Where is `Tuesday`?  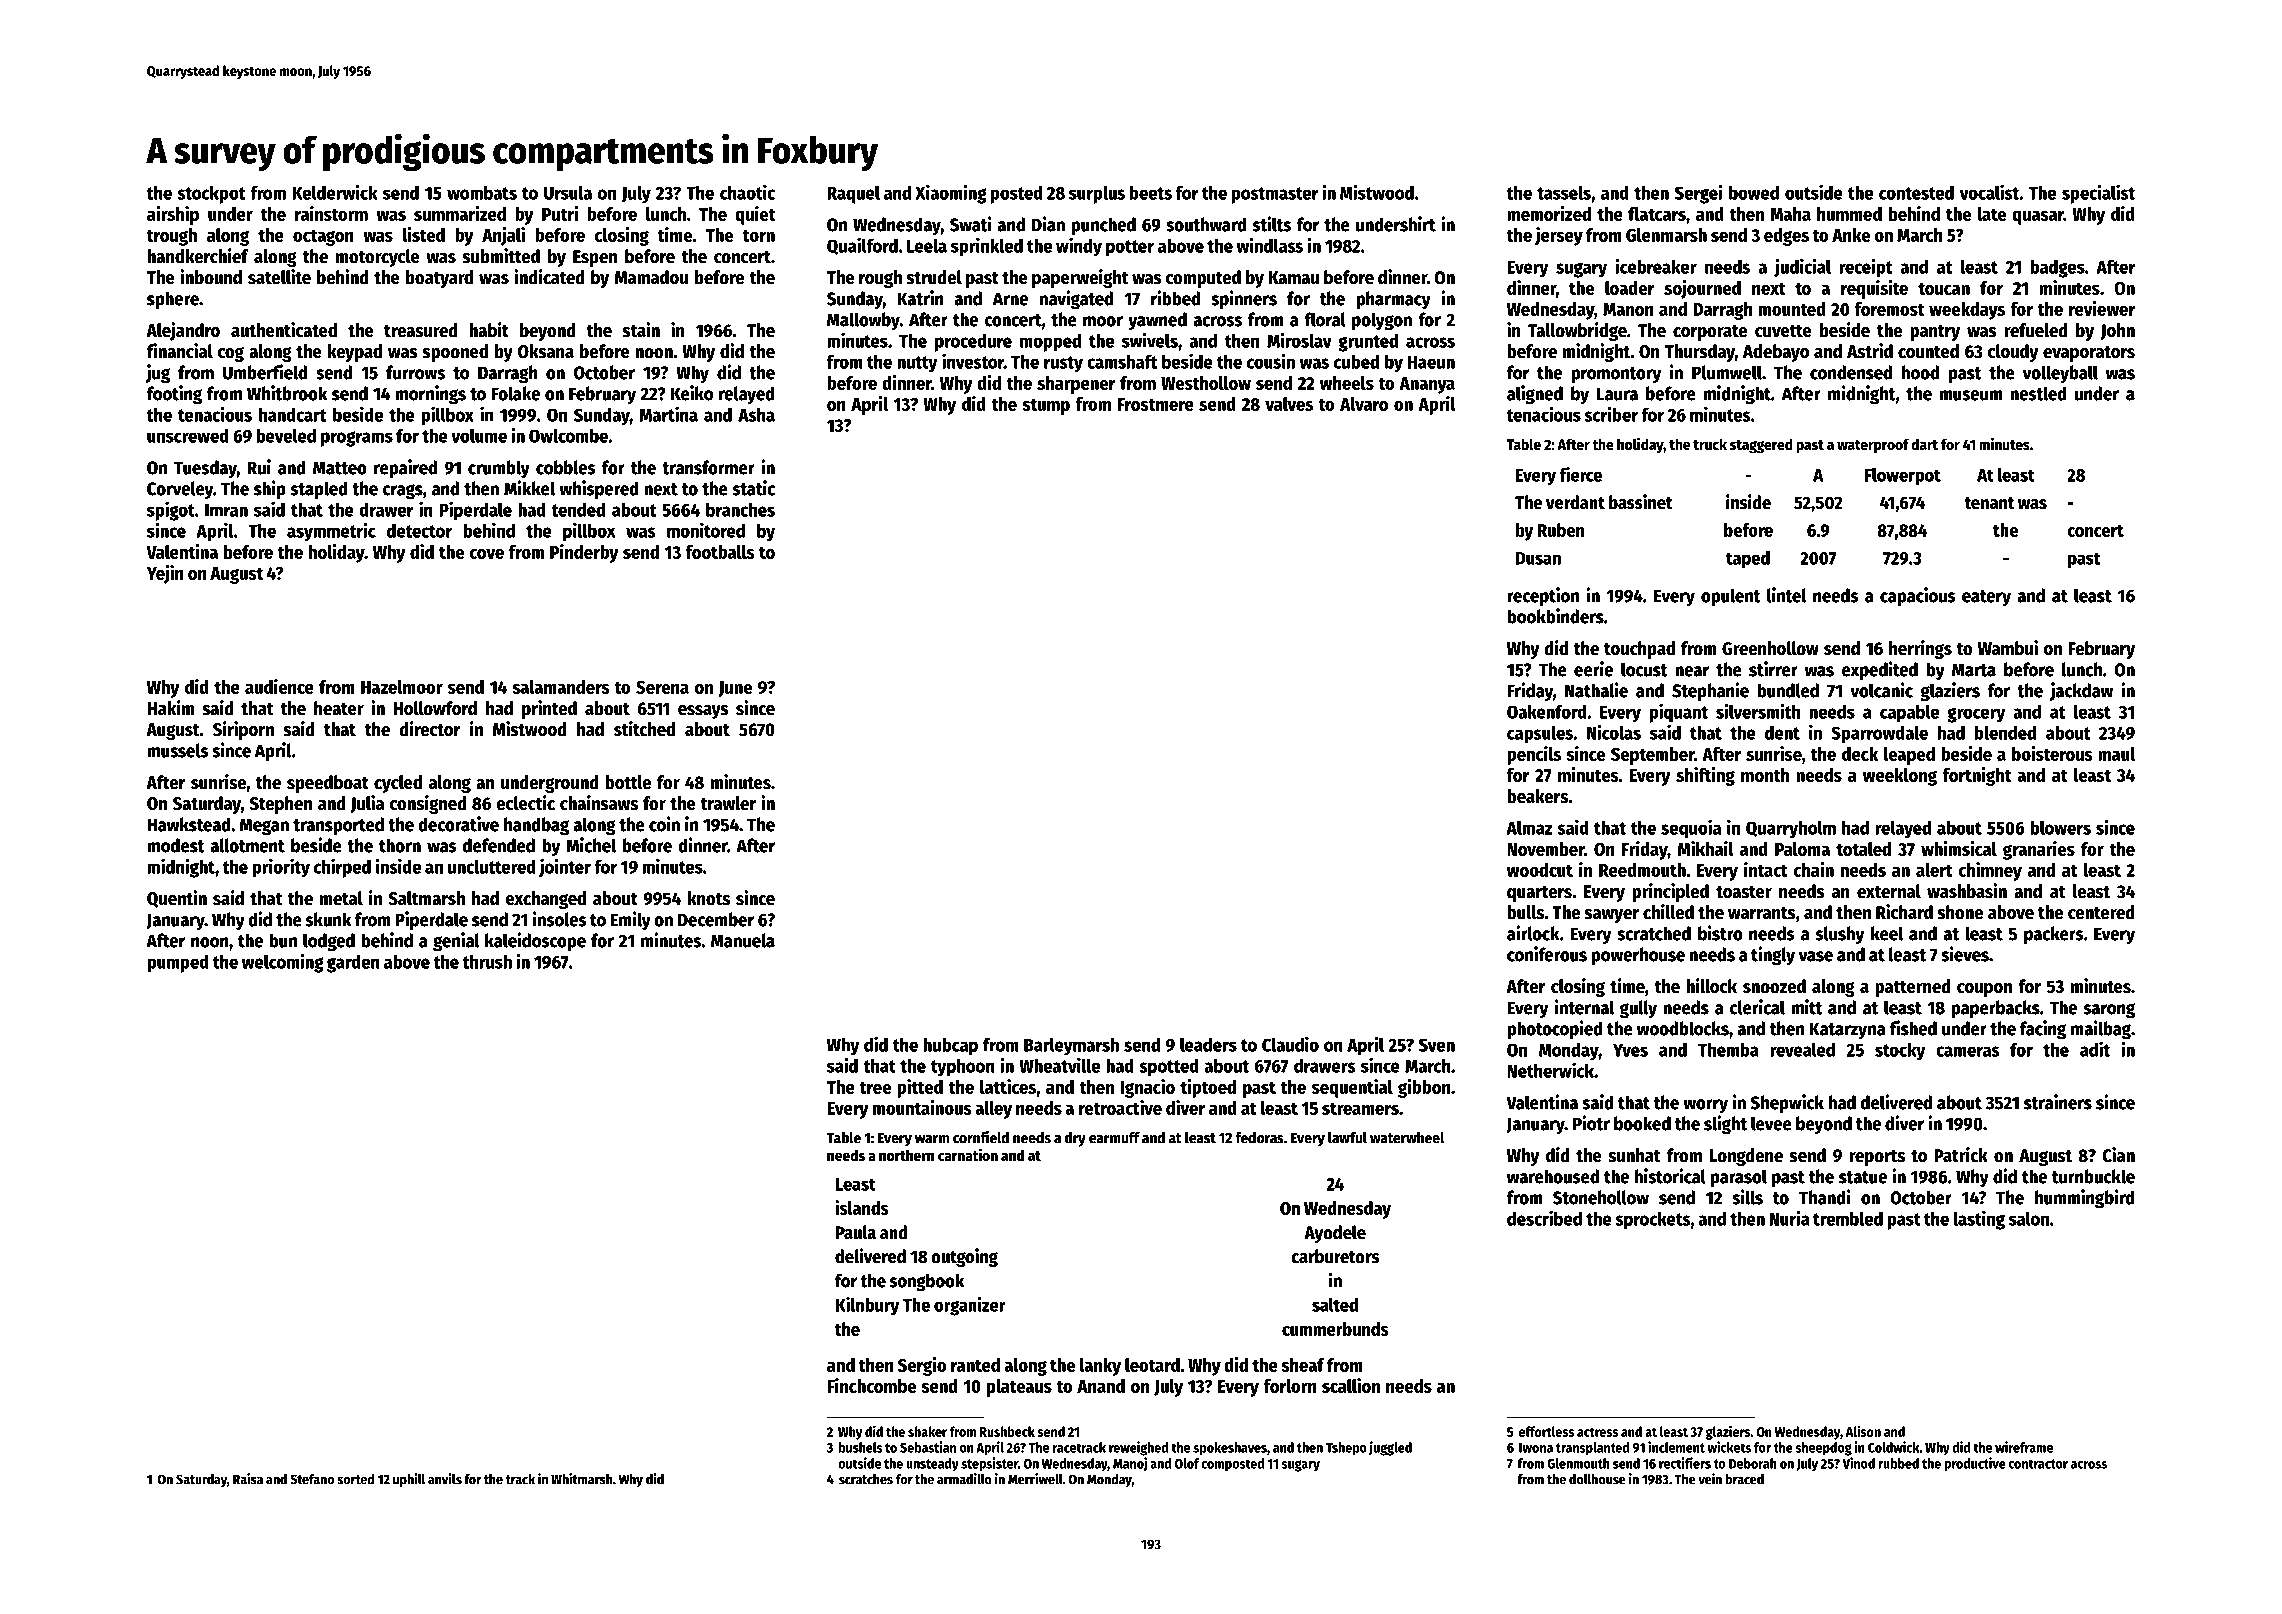
Tuesday is located at coordinates (205, 469).
